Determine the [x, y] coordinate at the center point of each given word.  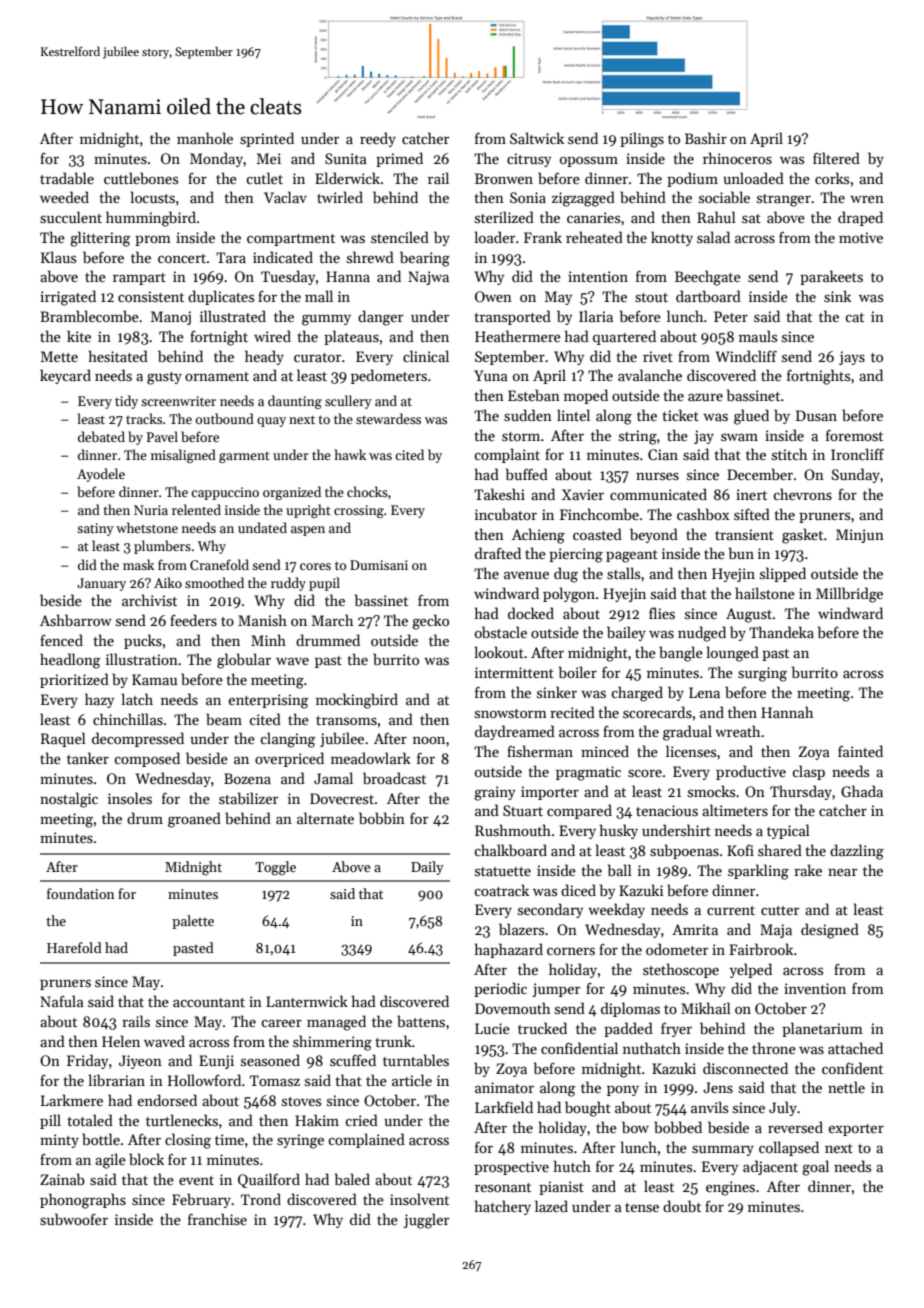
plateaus [351, 337]
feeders [193, 620]
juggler [426, 1221]
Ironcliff [857, 454]
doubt [682, 1206]
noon [429, 740]
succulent [71, 217]
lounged [733, 654]
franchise [217, 1219]
